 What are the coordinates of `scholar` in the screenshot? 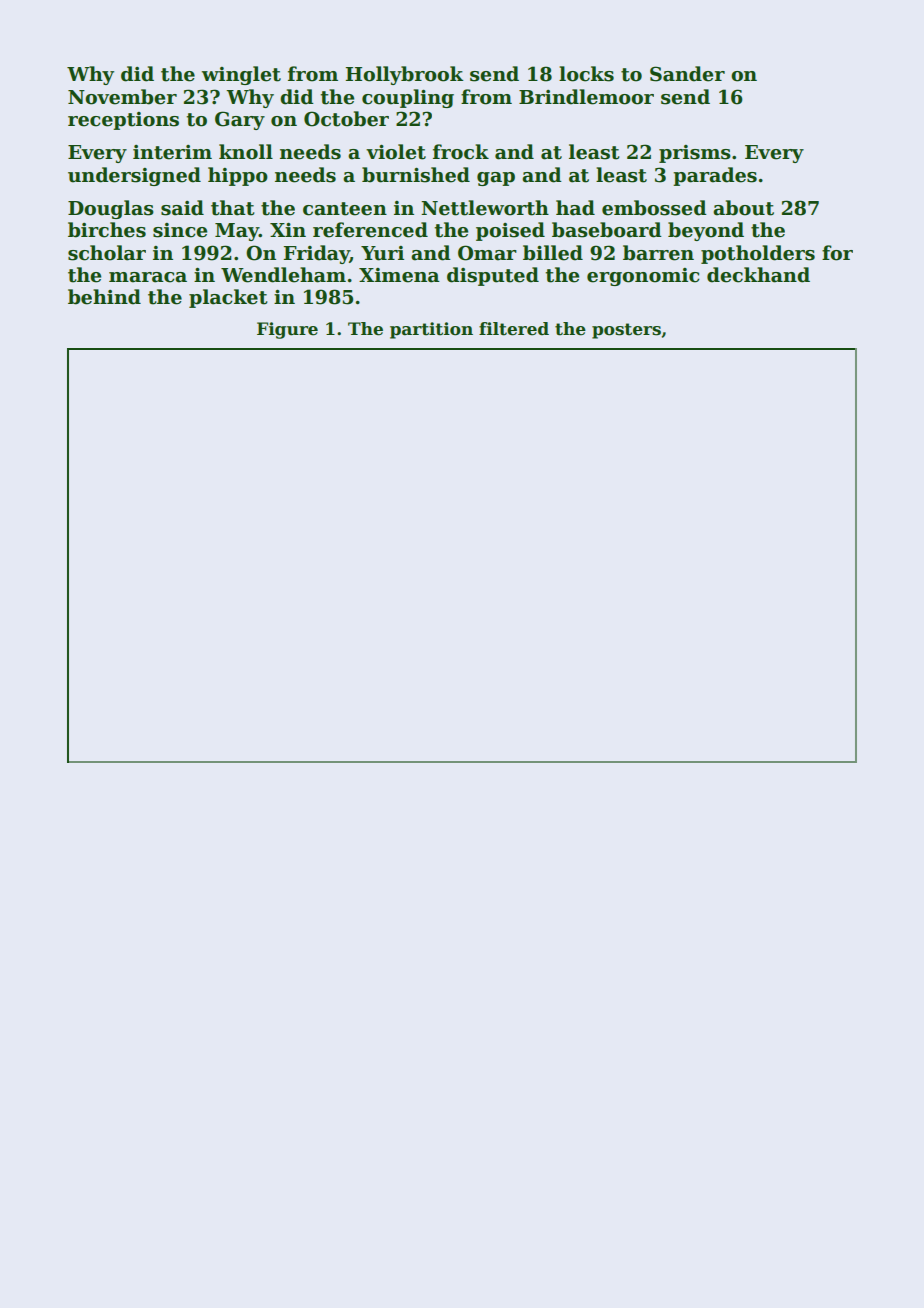 It's located at (107, 253).
